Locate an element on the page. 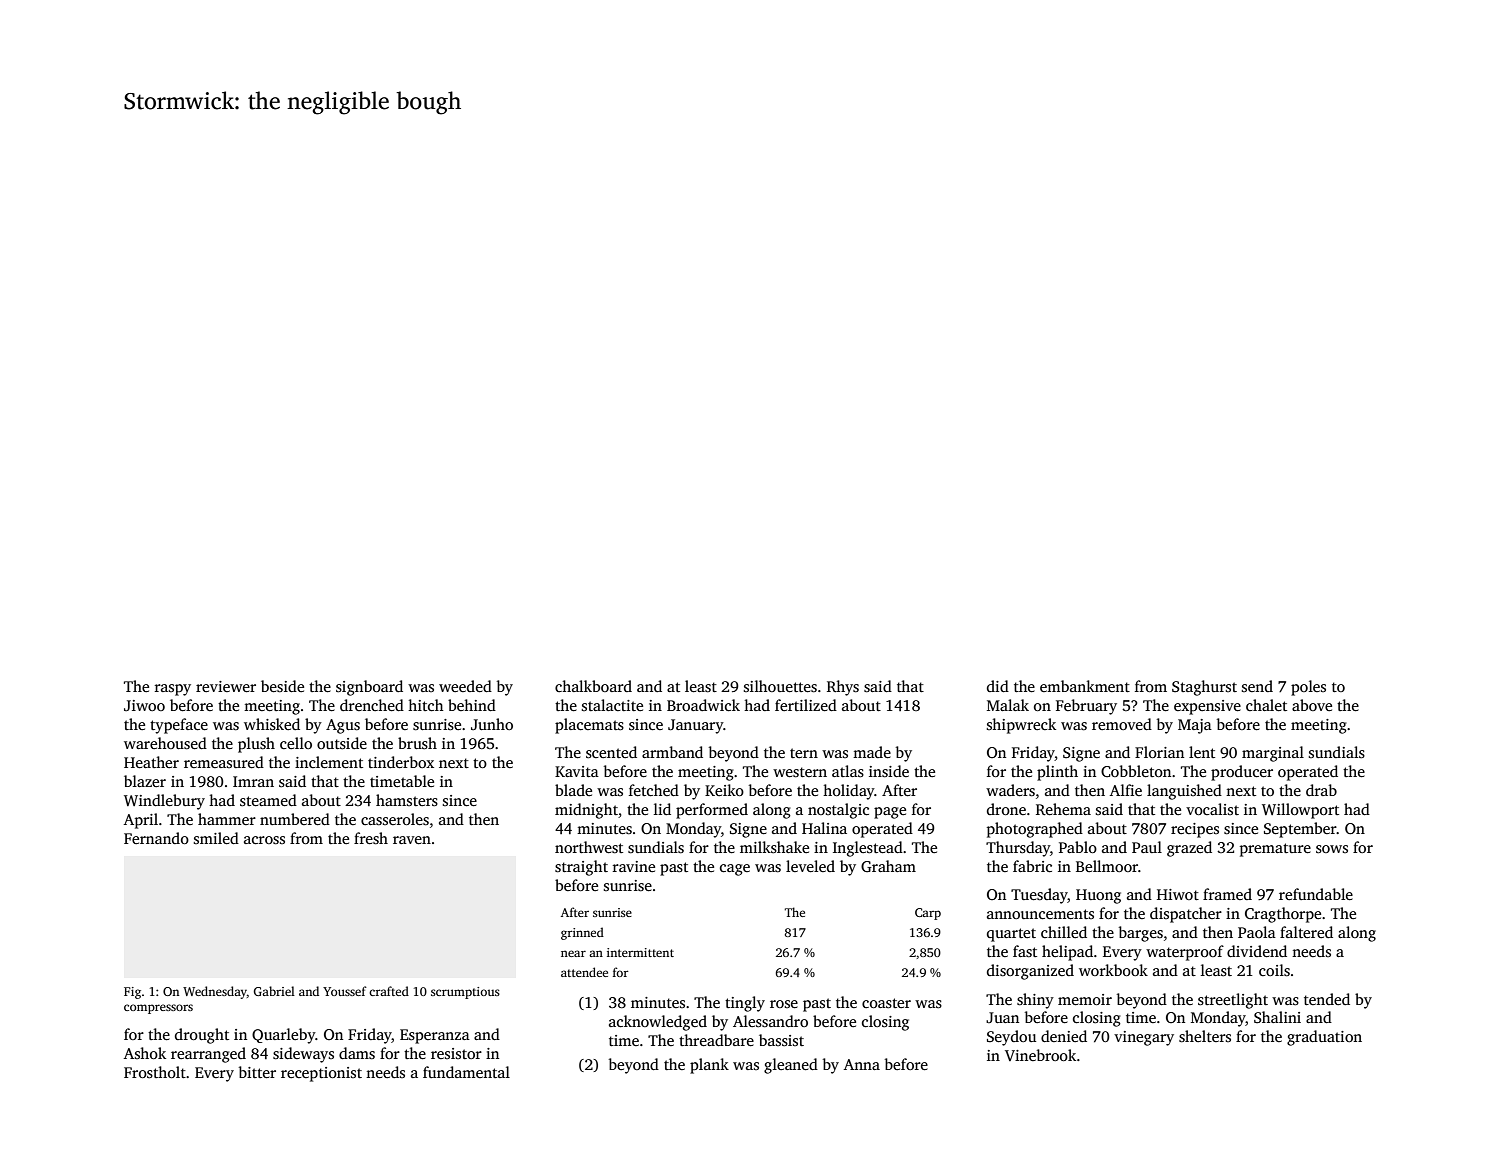 Image resolution: width=1502 pixels, height=1161 pixels. hammer is located at coordinates (227, 819).
